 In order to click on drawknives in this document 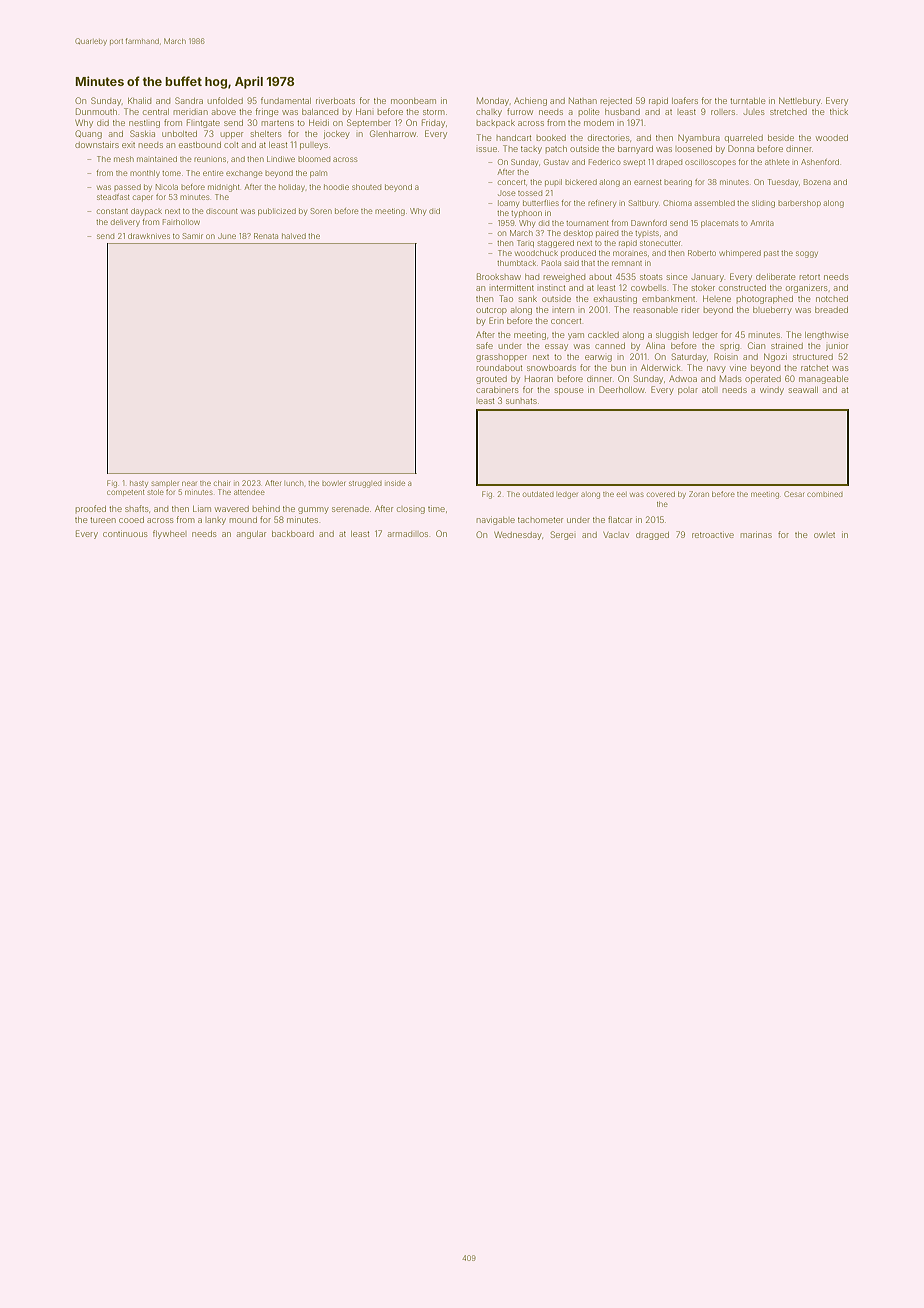, I will do `click(149, 236)`.
